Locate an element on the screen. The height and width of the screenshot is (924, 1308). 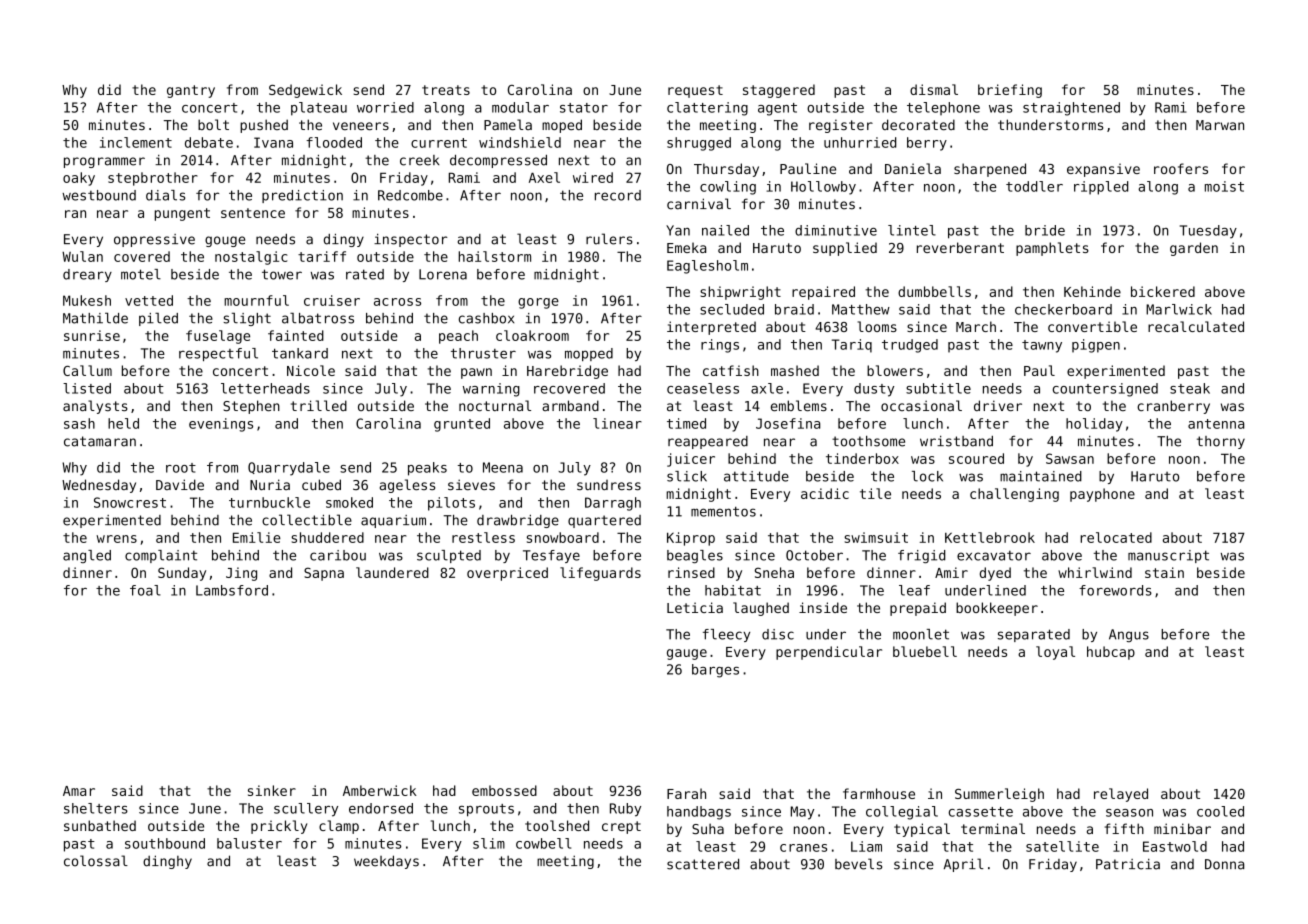
Marwan is located at coordinates (1220, 125).
